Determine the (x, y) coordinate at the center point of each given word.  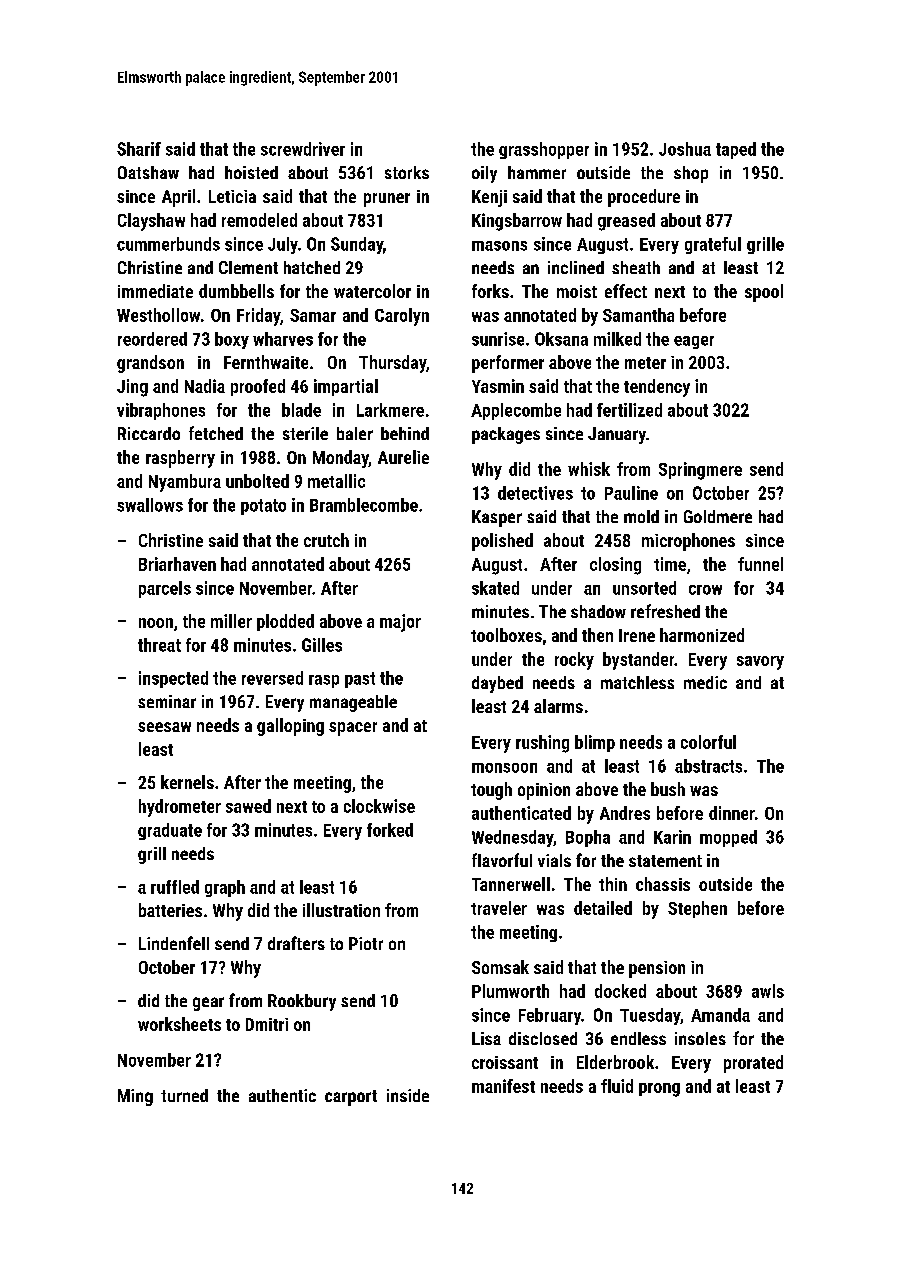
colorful (708, 742)
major (400, 623)
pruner (387, 200)
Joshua (685, 149)
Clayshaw (151, 222)
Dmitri (267, 1024)
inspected (173, 679)
